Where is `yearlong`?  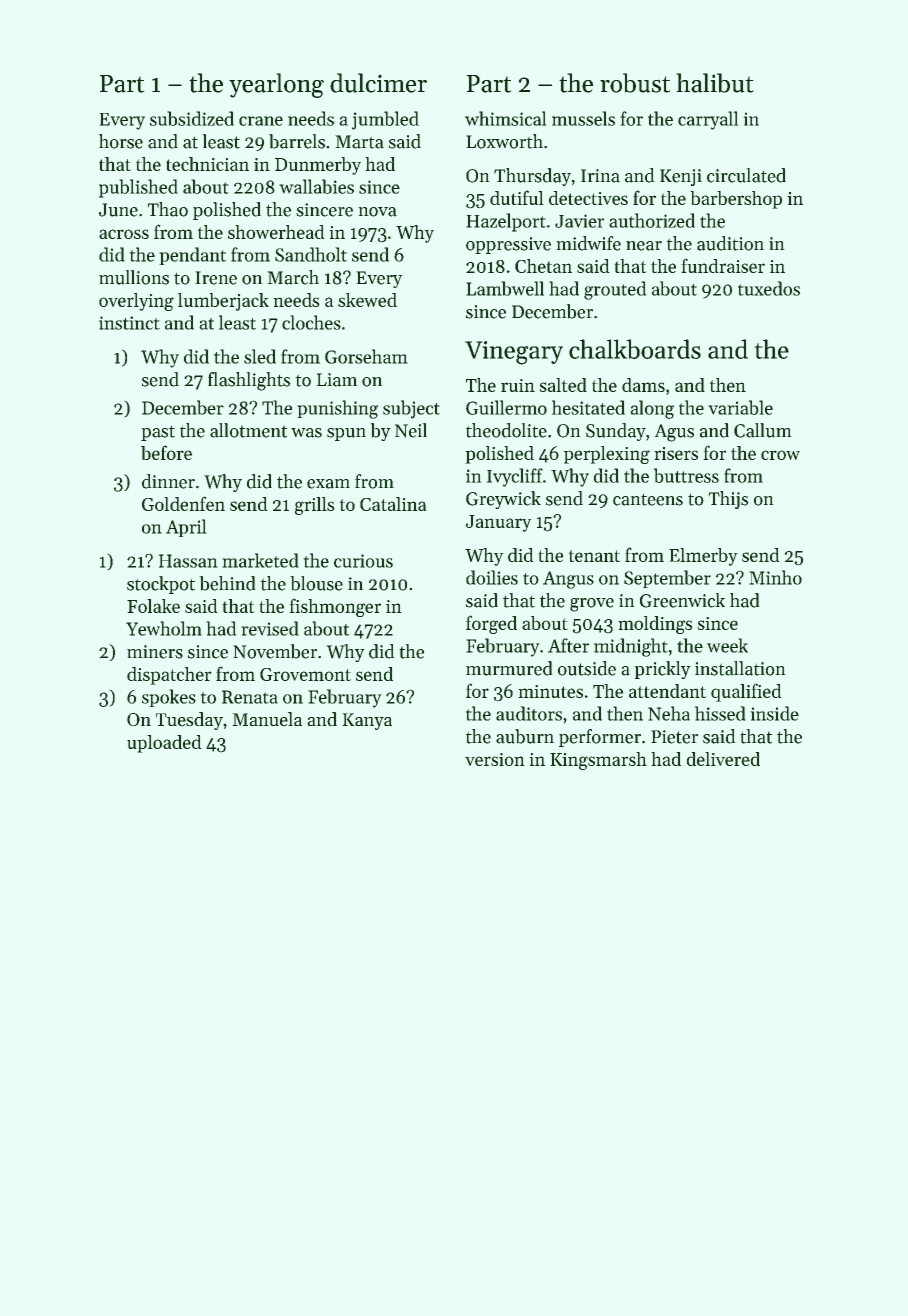 yearlong is located at coordinates (276, 85).
